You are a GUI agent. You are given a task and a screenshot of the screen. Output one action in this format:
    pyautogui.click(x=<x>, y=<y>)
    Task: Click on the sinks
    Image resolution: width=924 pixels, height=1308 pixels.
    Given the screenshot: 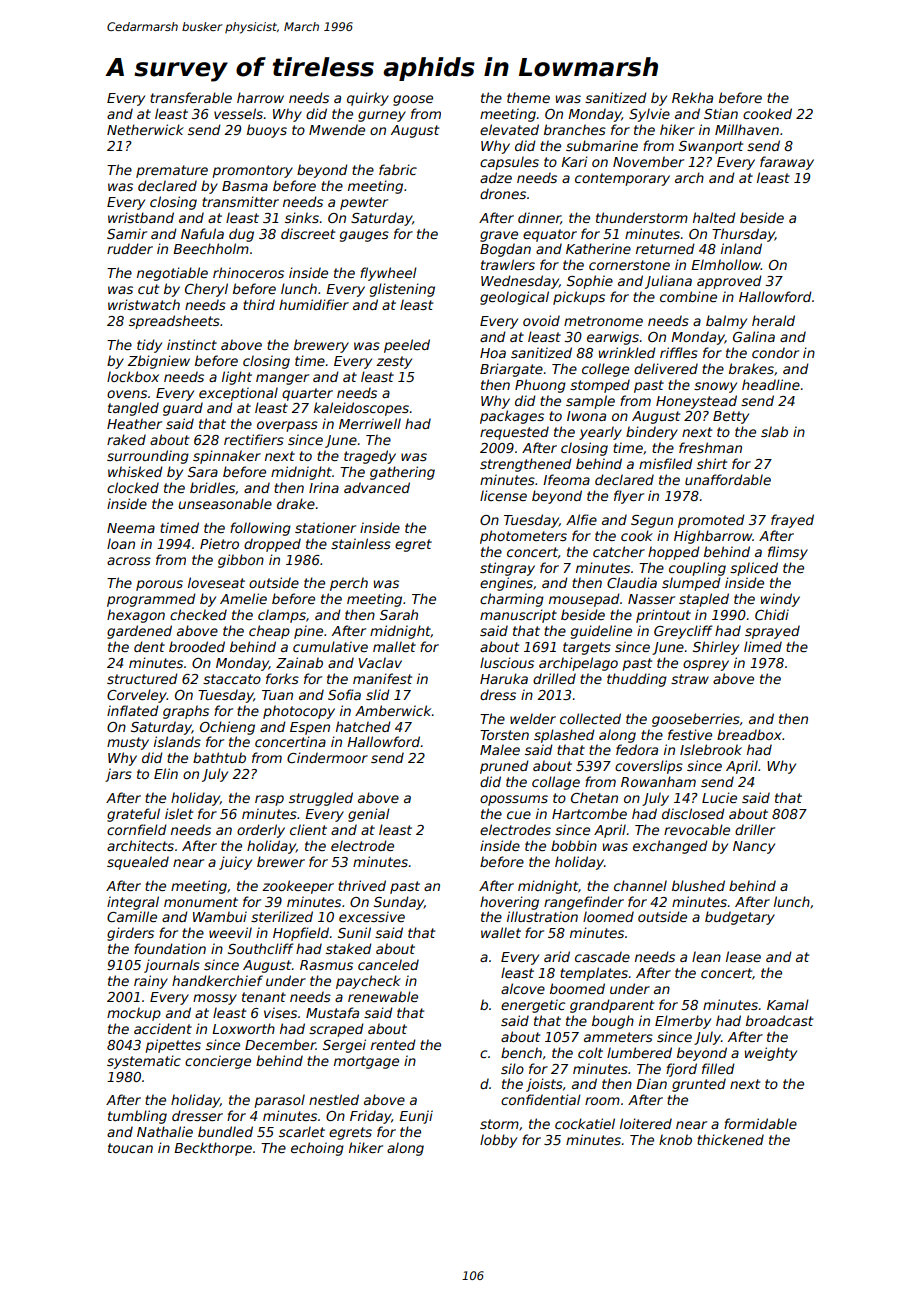 What is the action you would take?
    pyautogui.click(x=302, y=217)
